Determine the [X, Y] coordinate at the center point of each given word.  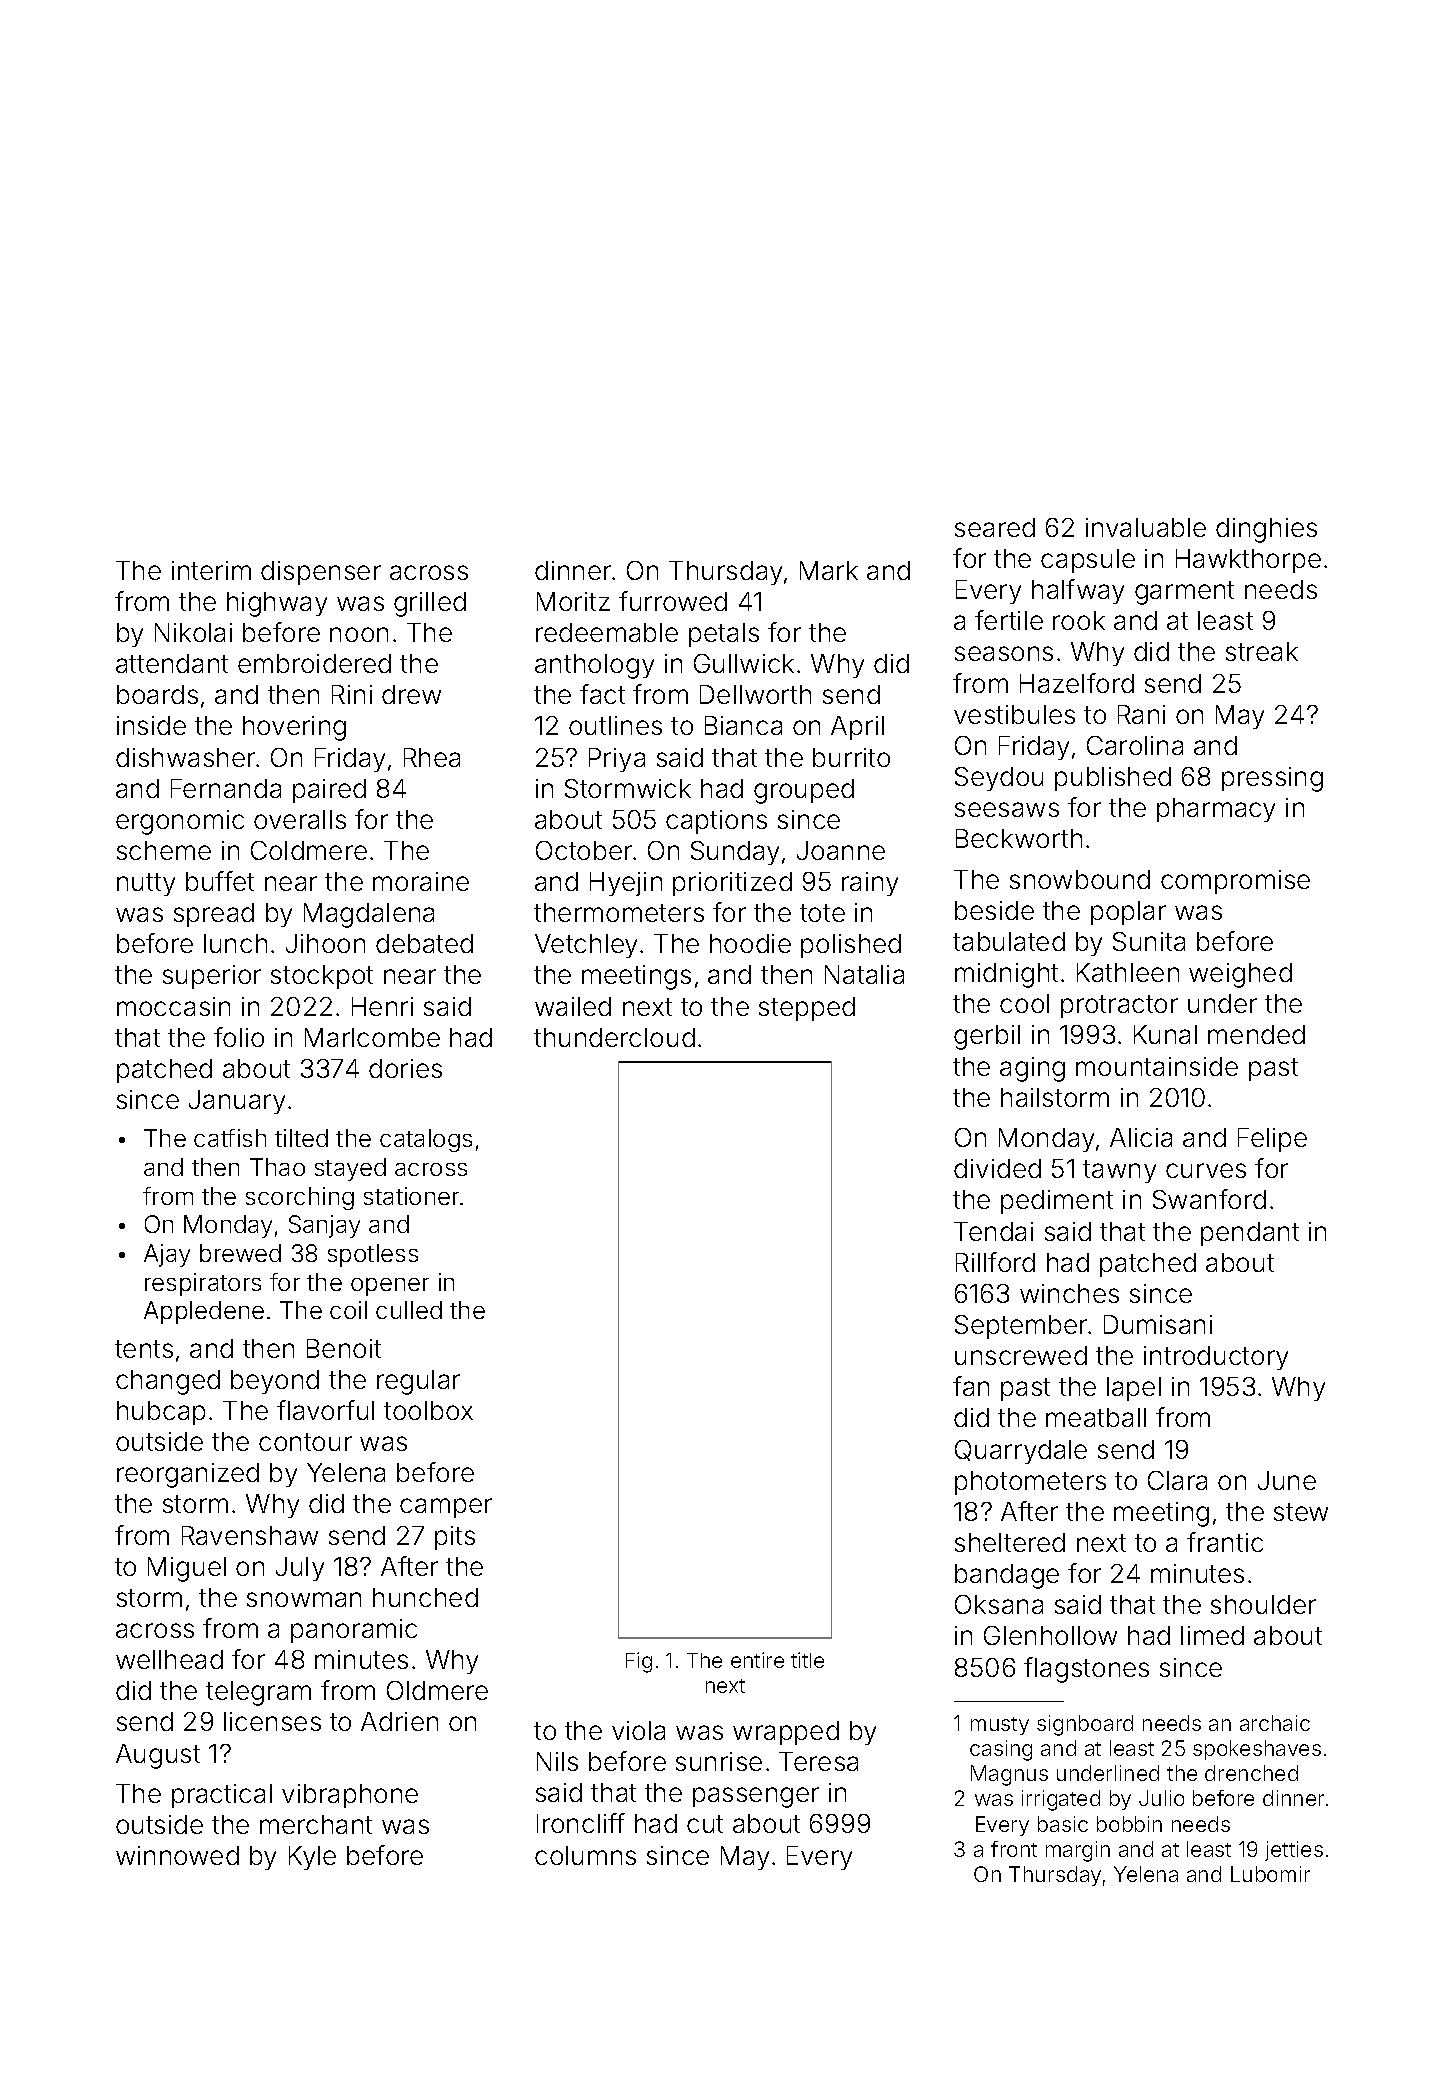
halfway [1078, 591]
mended [1256, 1034]
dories [405, 1068]
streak [1262, 651]
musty [1000, 1726]
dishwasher [185, 757]
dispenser [321, 573]
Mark [829, 570]
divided [997, 1168]
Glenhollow [1050, 1635]
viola [638, 1730]
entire [757, 1660]
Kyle [312, 1858]
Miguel [187, 1569]
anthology [594, 666]
